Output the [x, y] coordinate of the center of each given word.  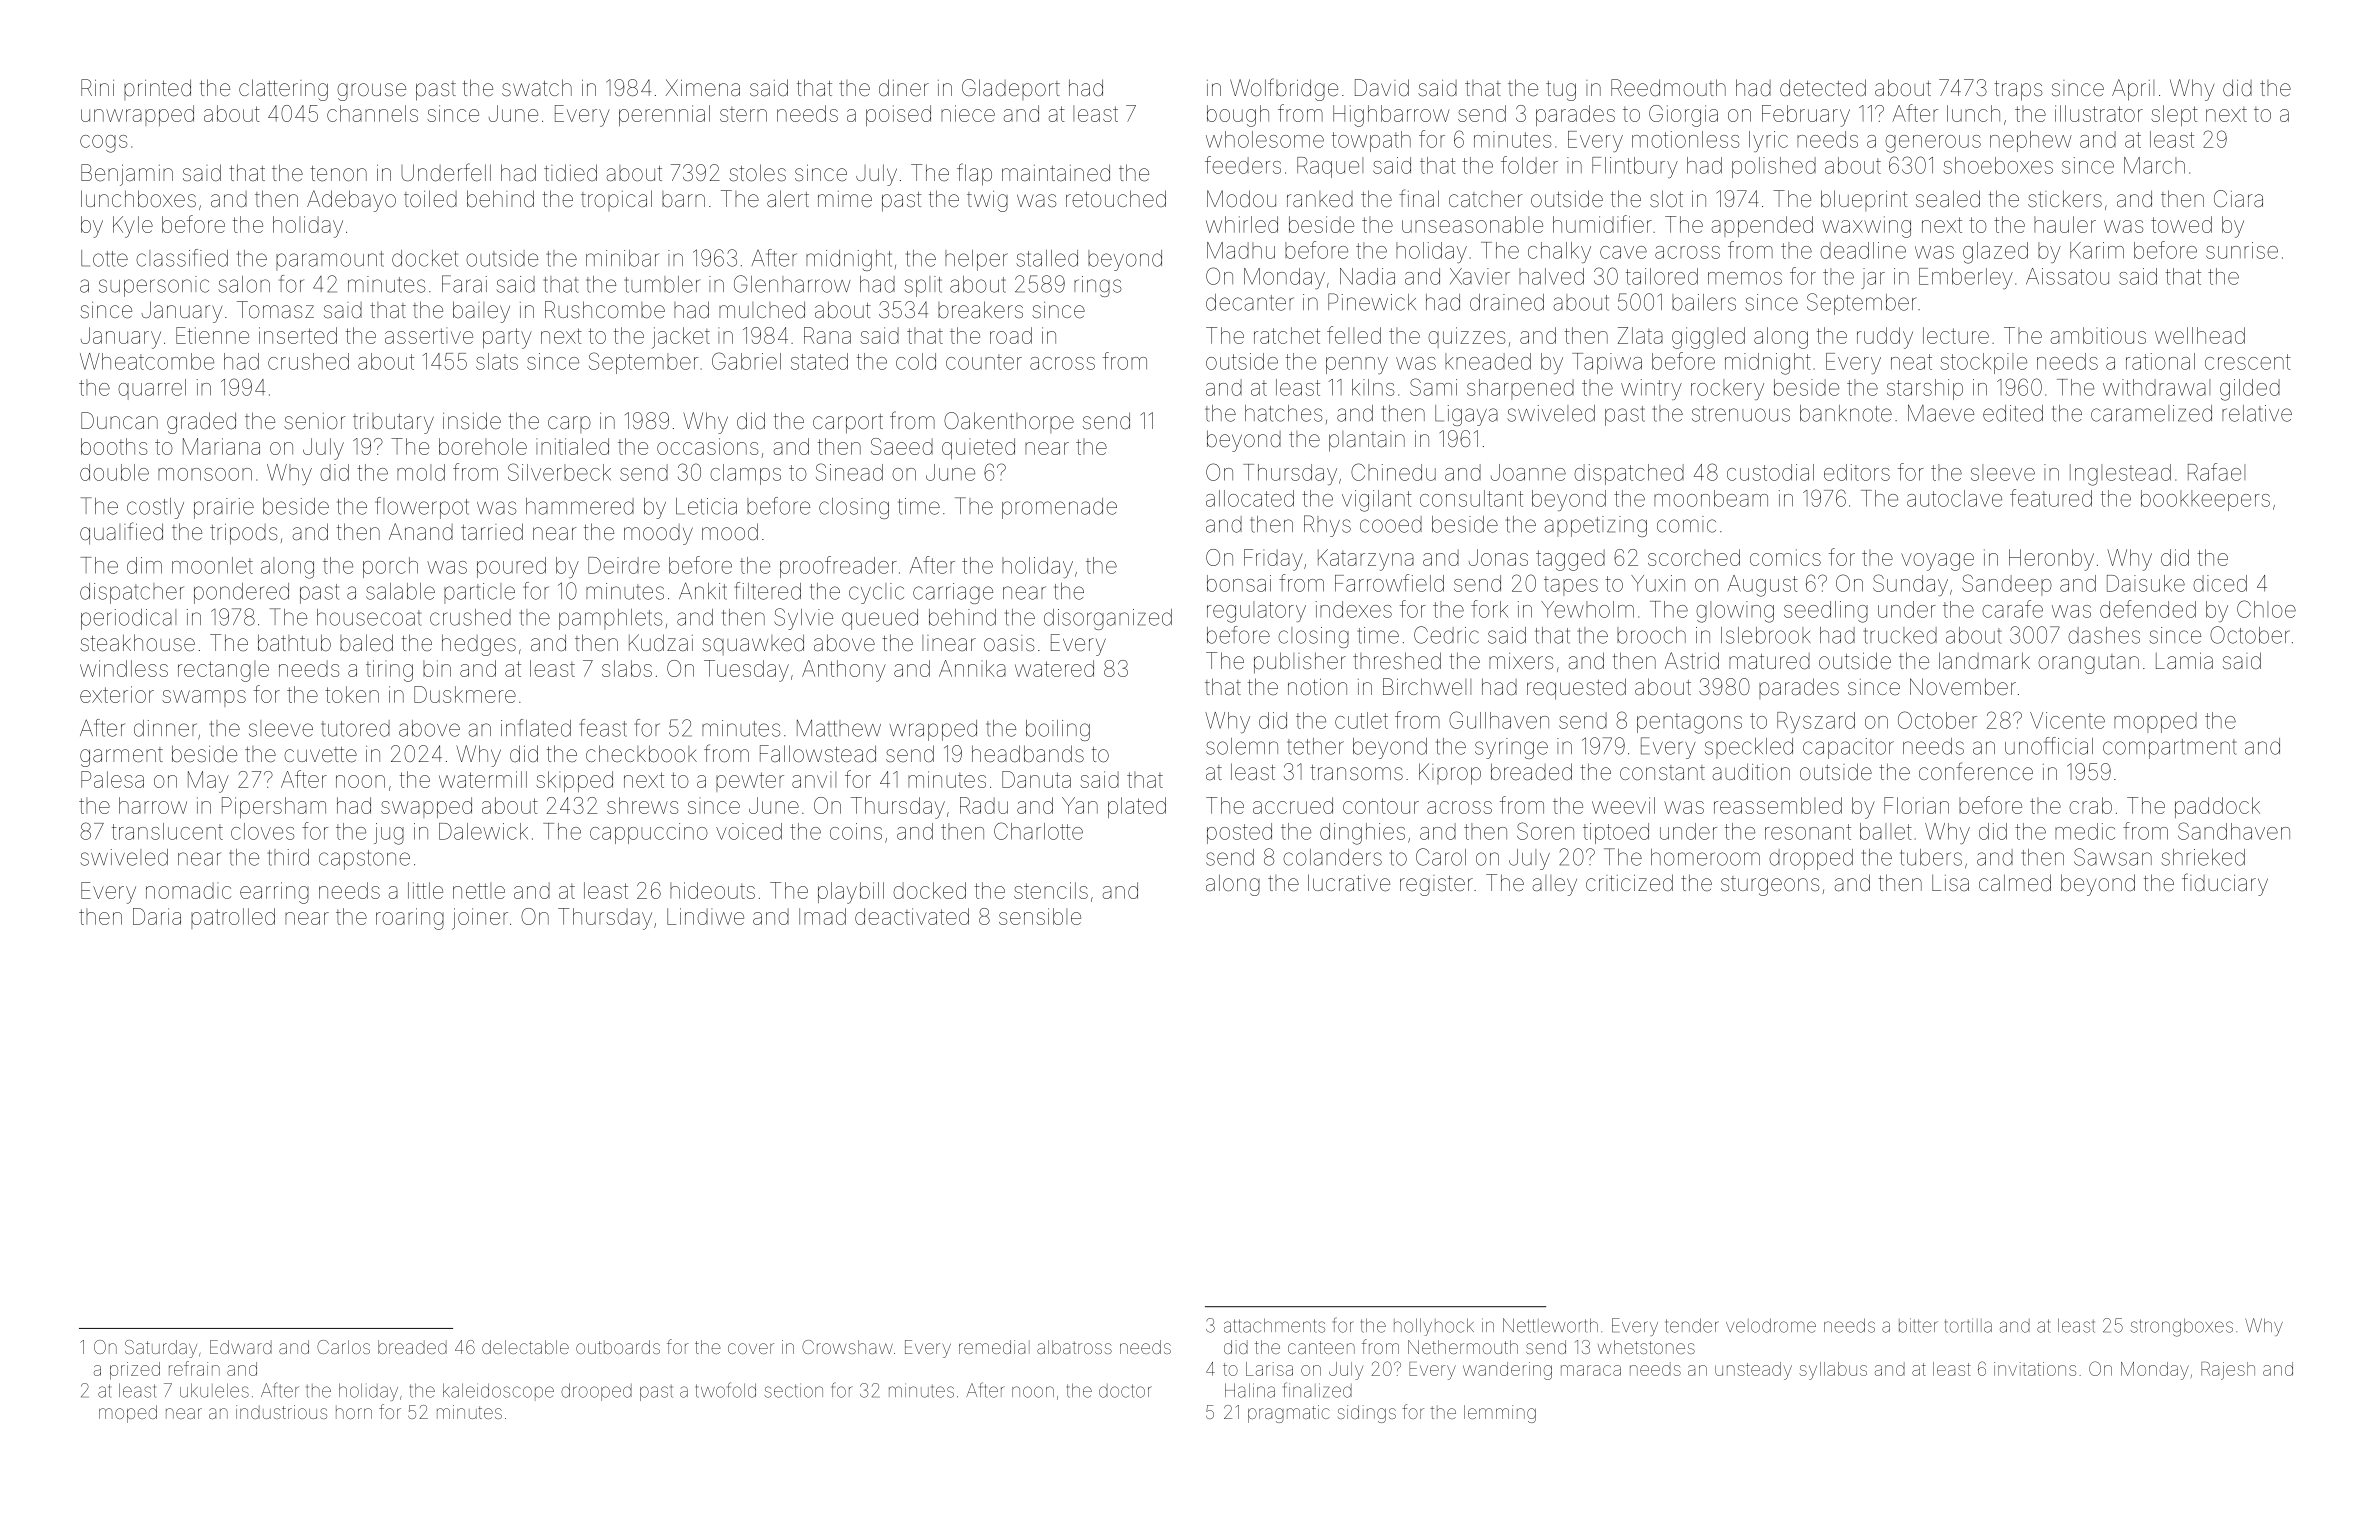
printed [157, 89]
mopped [2155, 722]
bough [1238, 116]
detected [1823, 88]
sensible [1040, 916]
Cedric [1446, 635]
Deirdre [624, 565]
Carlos [343, 1347]
